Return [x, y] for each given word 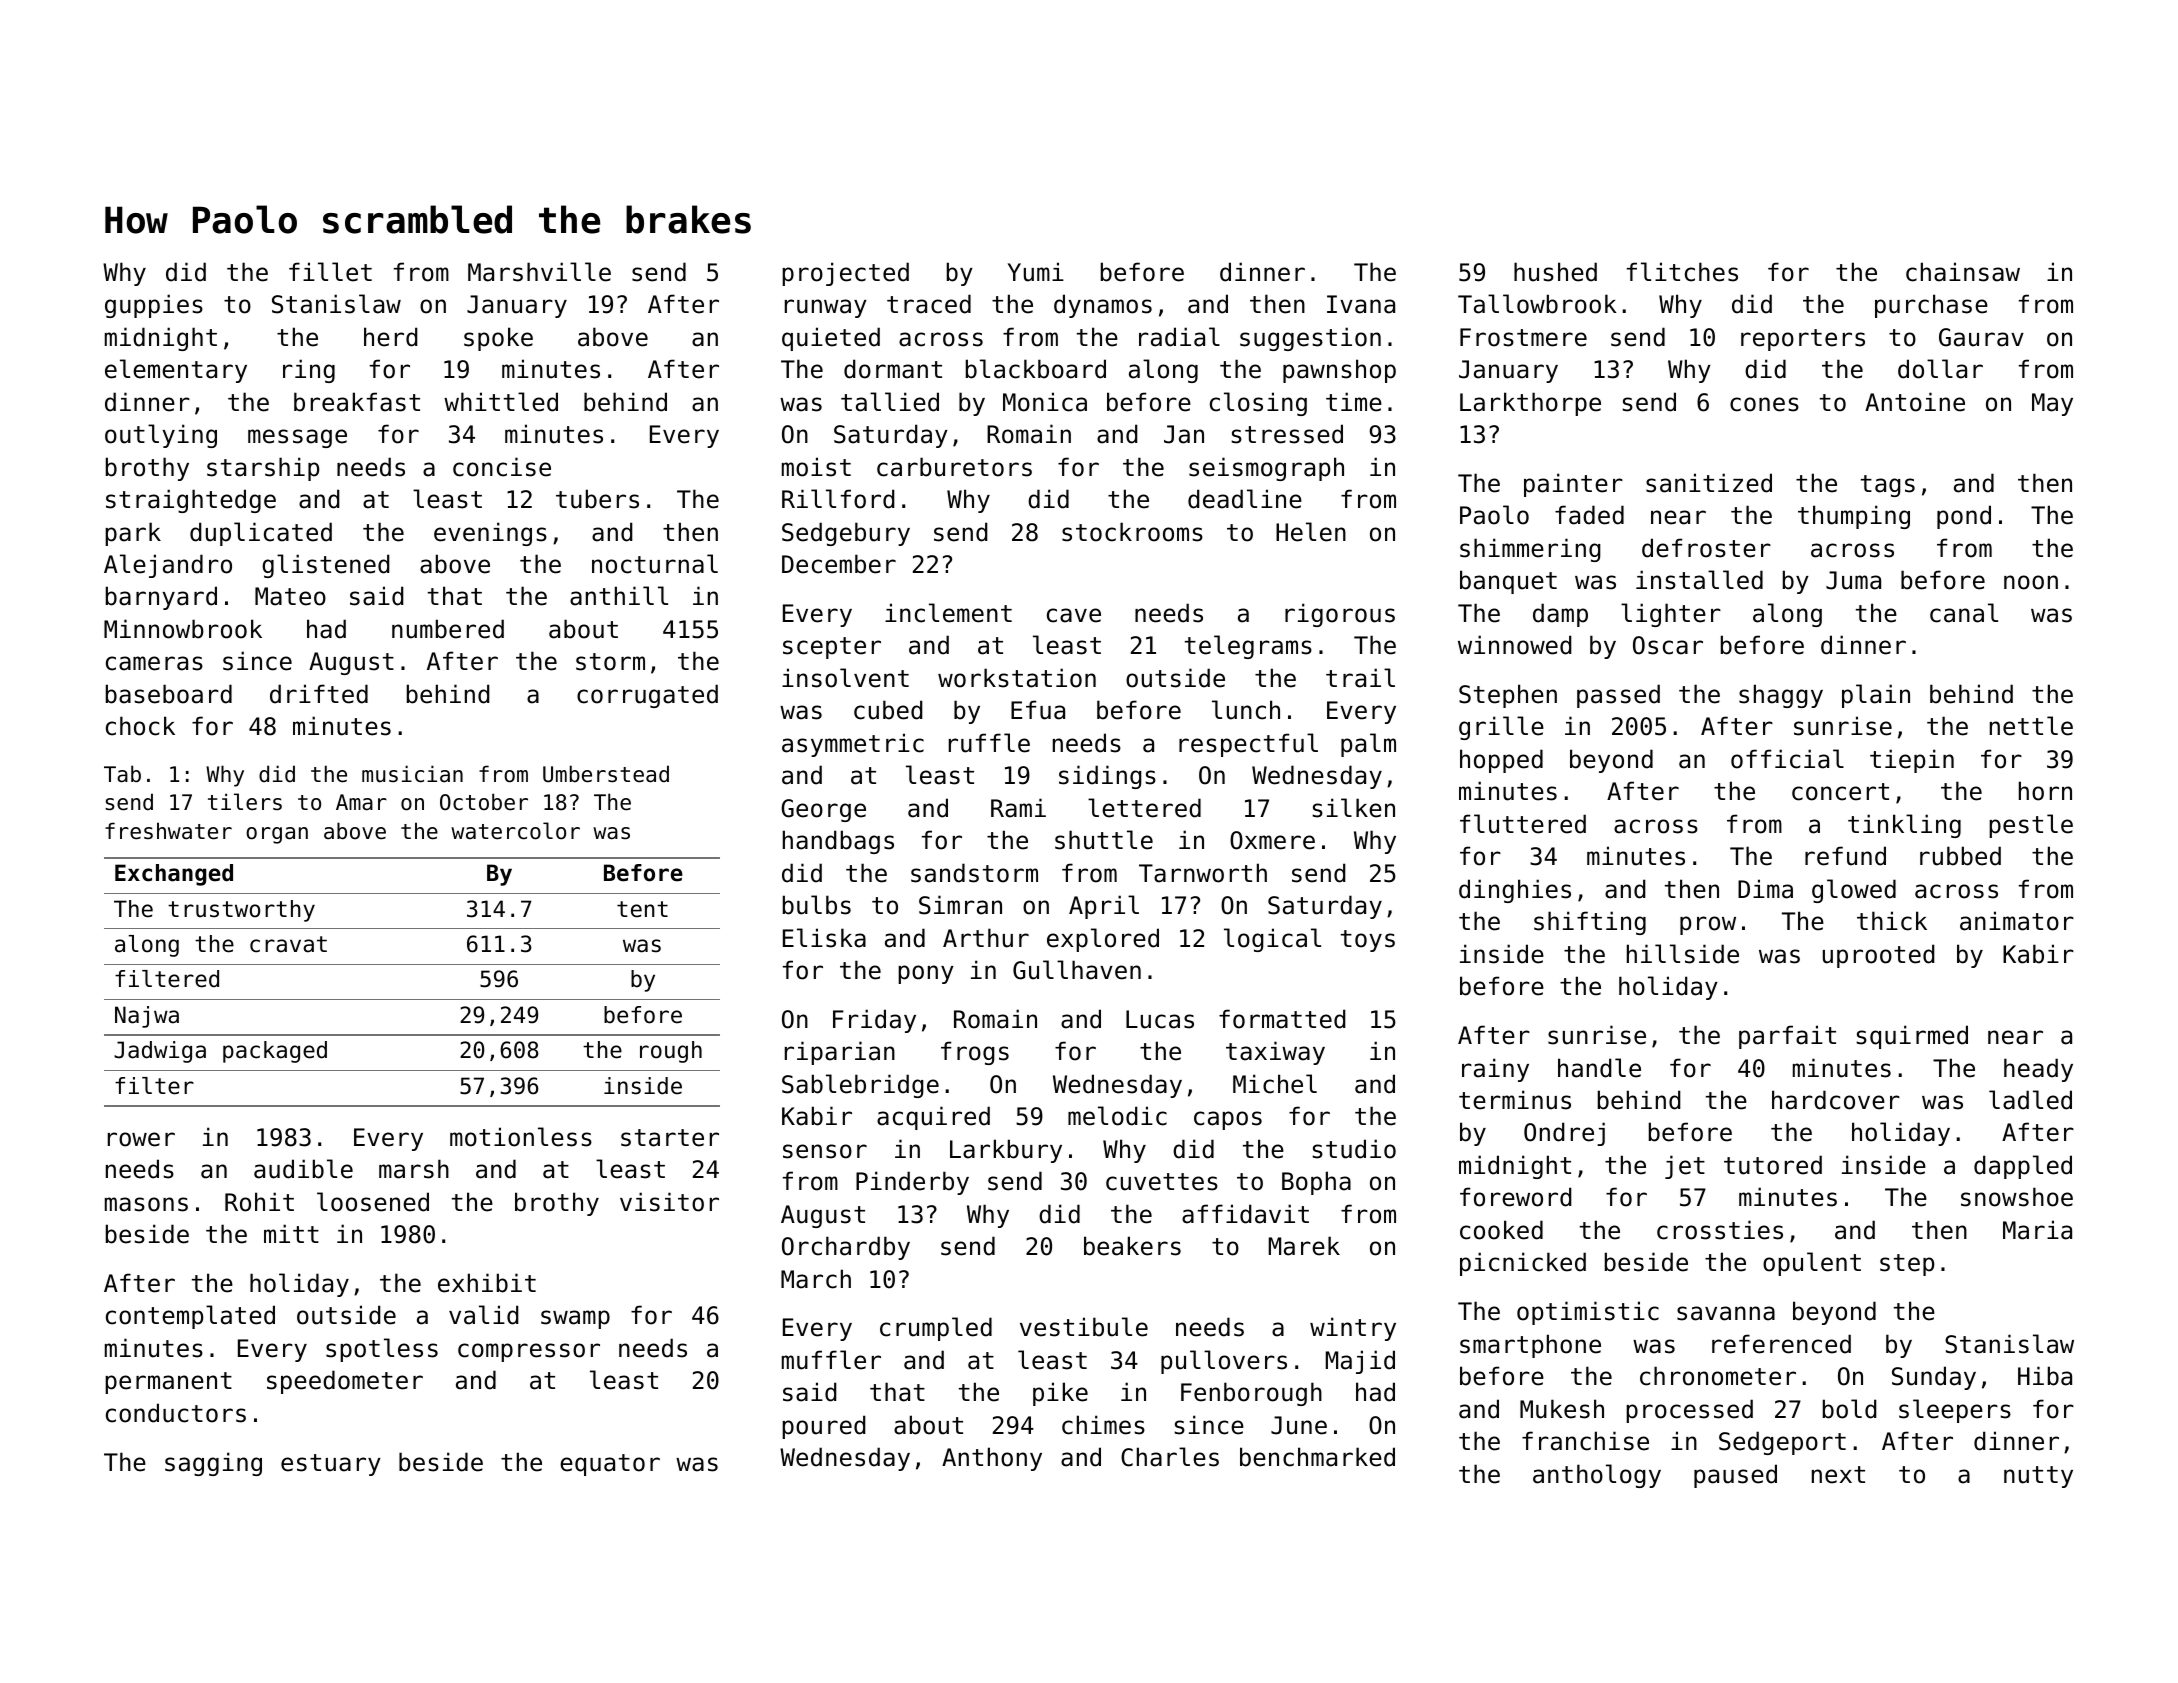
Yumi [1036, 272]
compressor [529, 1352]
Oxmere [1272, 840]
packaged [275, 1052]
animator [2017, 921]
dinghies [1515, 891]
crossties [1720, 1230]
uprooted [1879, 956]
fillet [330, 272]
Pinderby [912, 1183]
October [484, 802]
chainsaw [1963, 272]
